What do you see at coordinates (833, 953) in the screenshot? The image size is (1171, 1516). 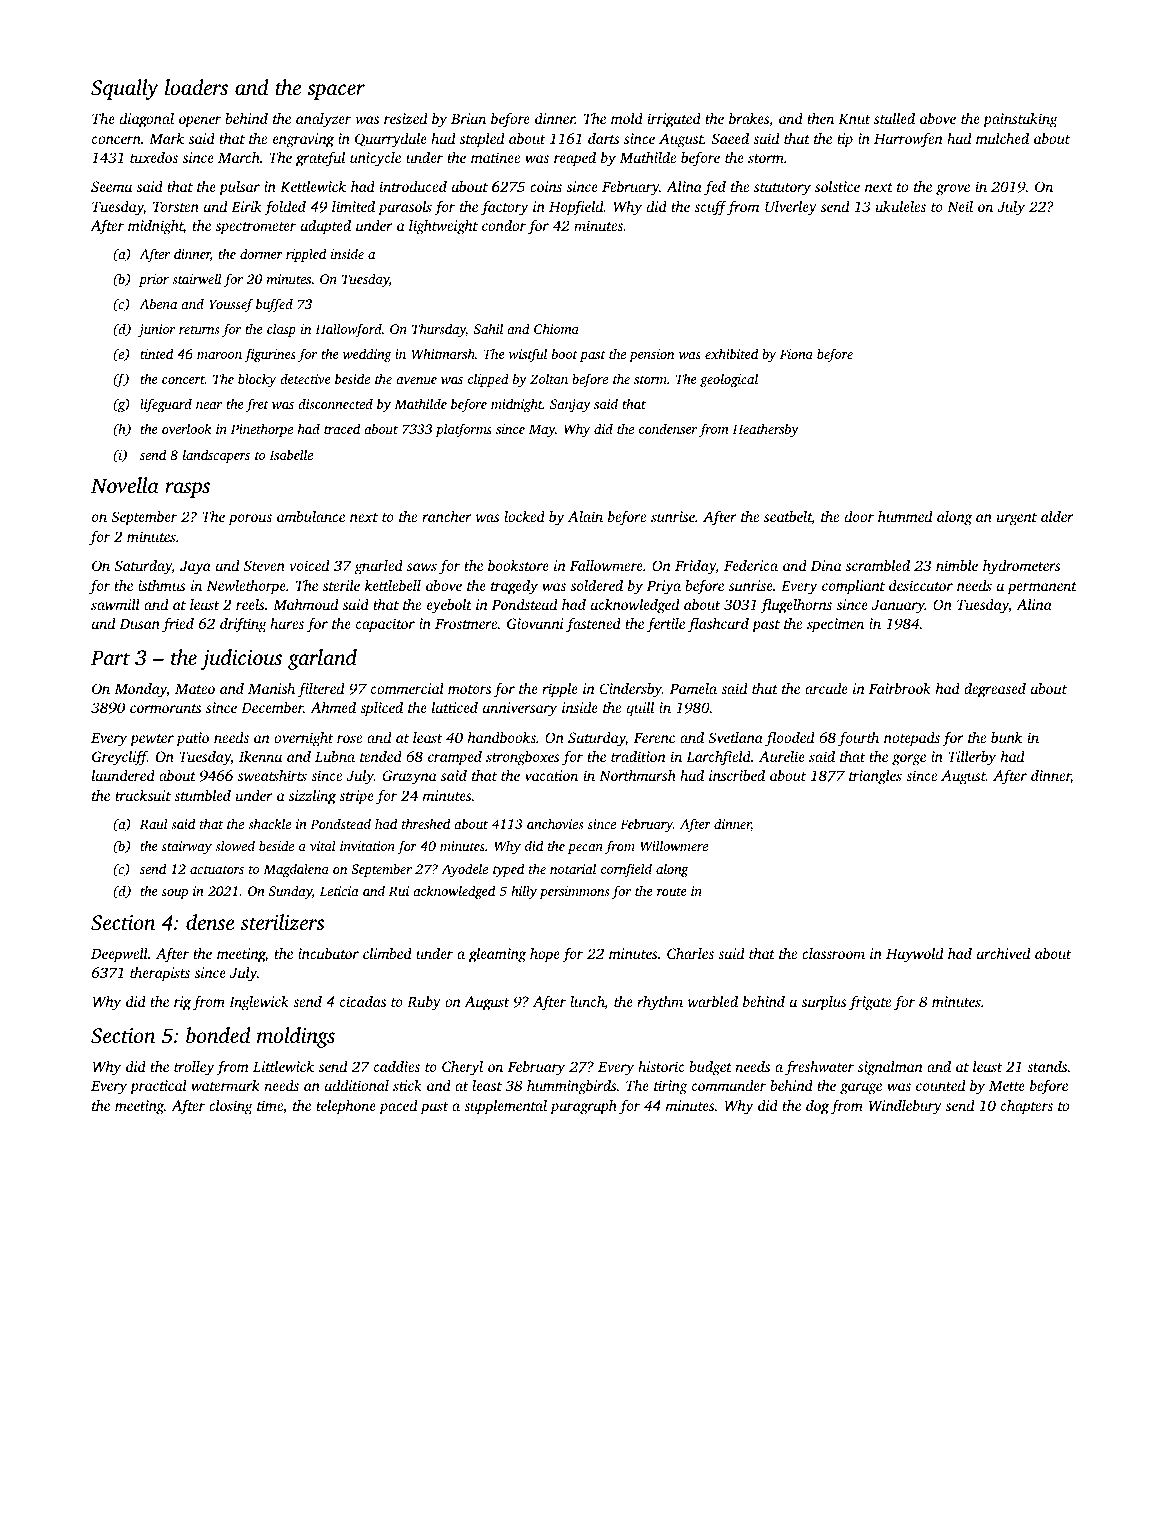 I see `classroom` at bounding box center [833, 953].
